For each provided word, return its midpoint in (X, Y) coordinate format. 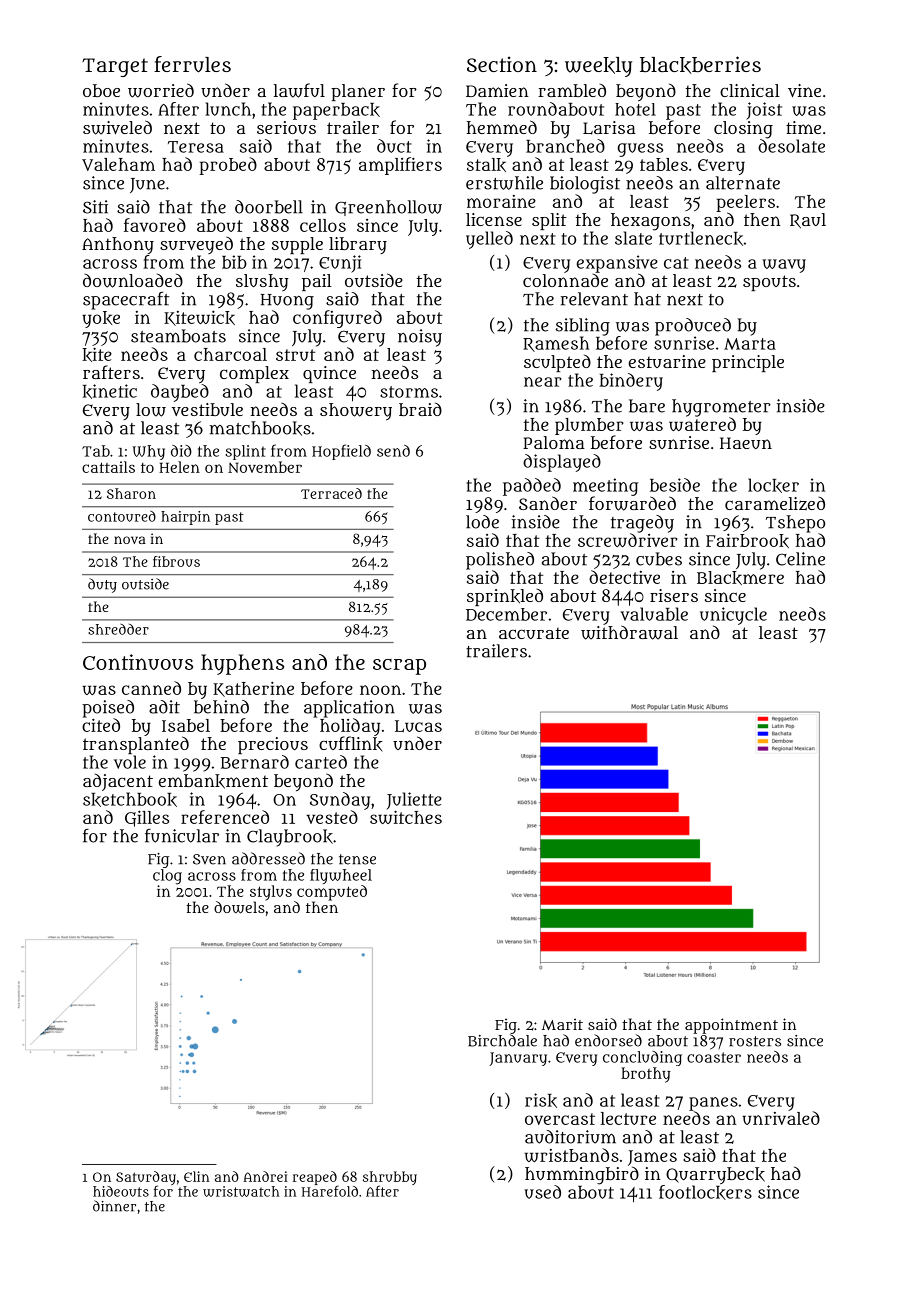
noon (380, 690)
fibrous (176, 561)
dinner (114, 1206)
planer (358, 92)
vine (804, 90)
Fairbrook (747, 540)
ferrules (192, 64)
